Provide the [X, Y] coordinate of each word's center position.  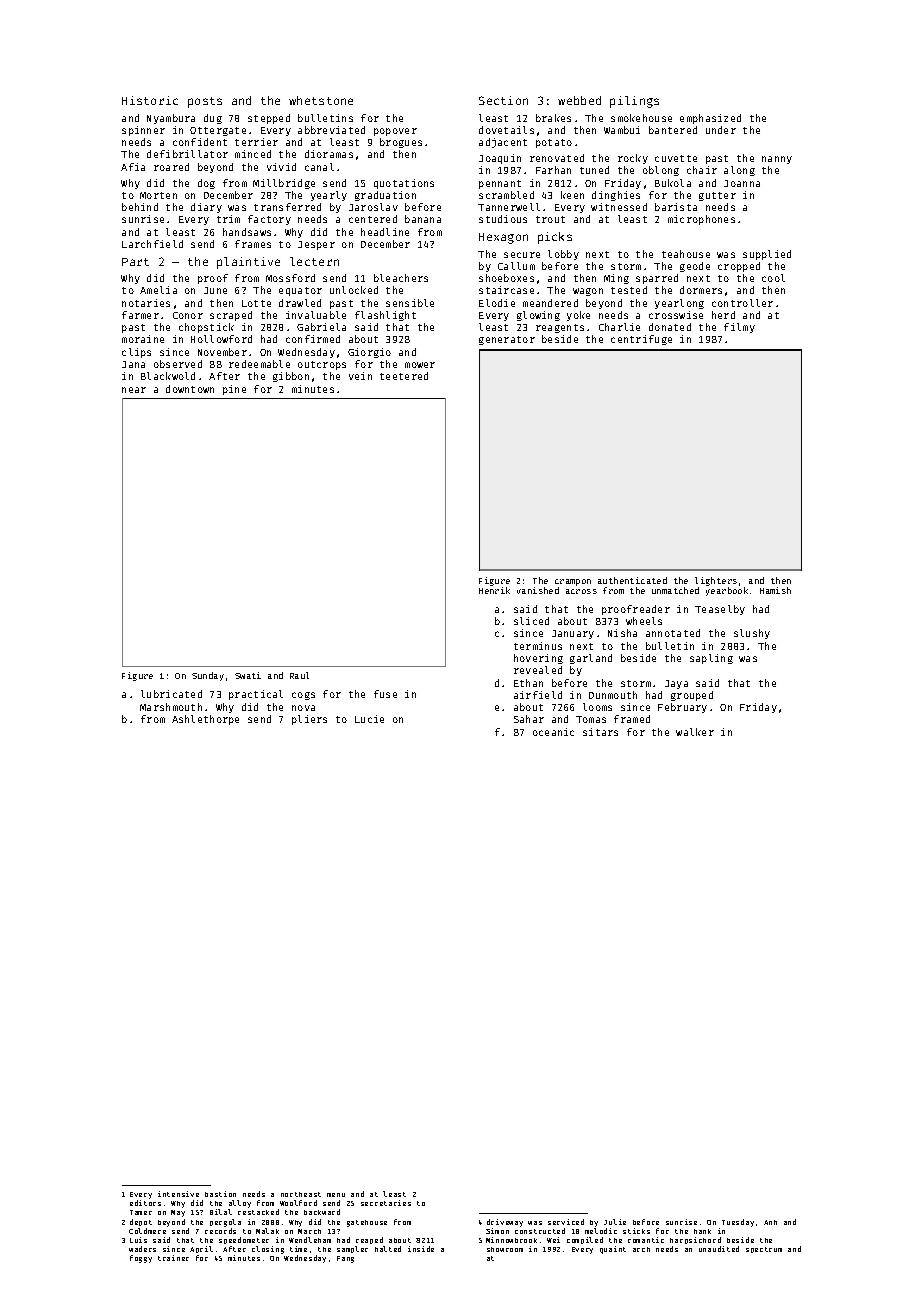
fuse [385, 694]
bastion [220, 1194]
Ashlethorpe [205, 720]
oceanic [553, 732]
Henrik [494, 590]
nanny [777, 160]
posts [205, 102]
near [134, 390]
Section [503, 100]
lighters [716, 581]
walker [695, 732]
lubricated [171, 694]
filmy [739, 328]
